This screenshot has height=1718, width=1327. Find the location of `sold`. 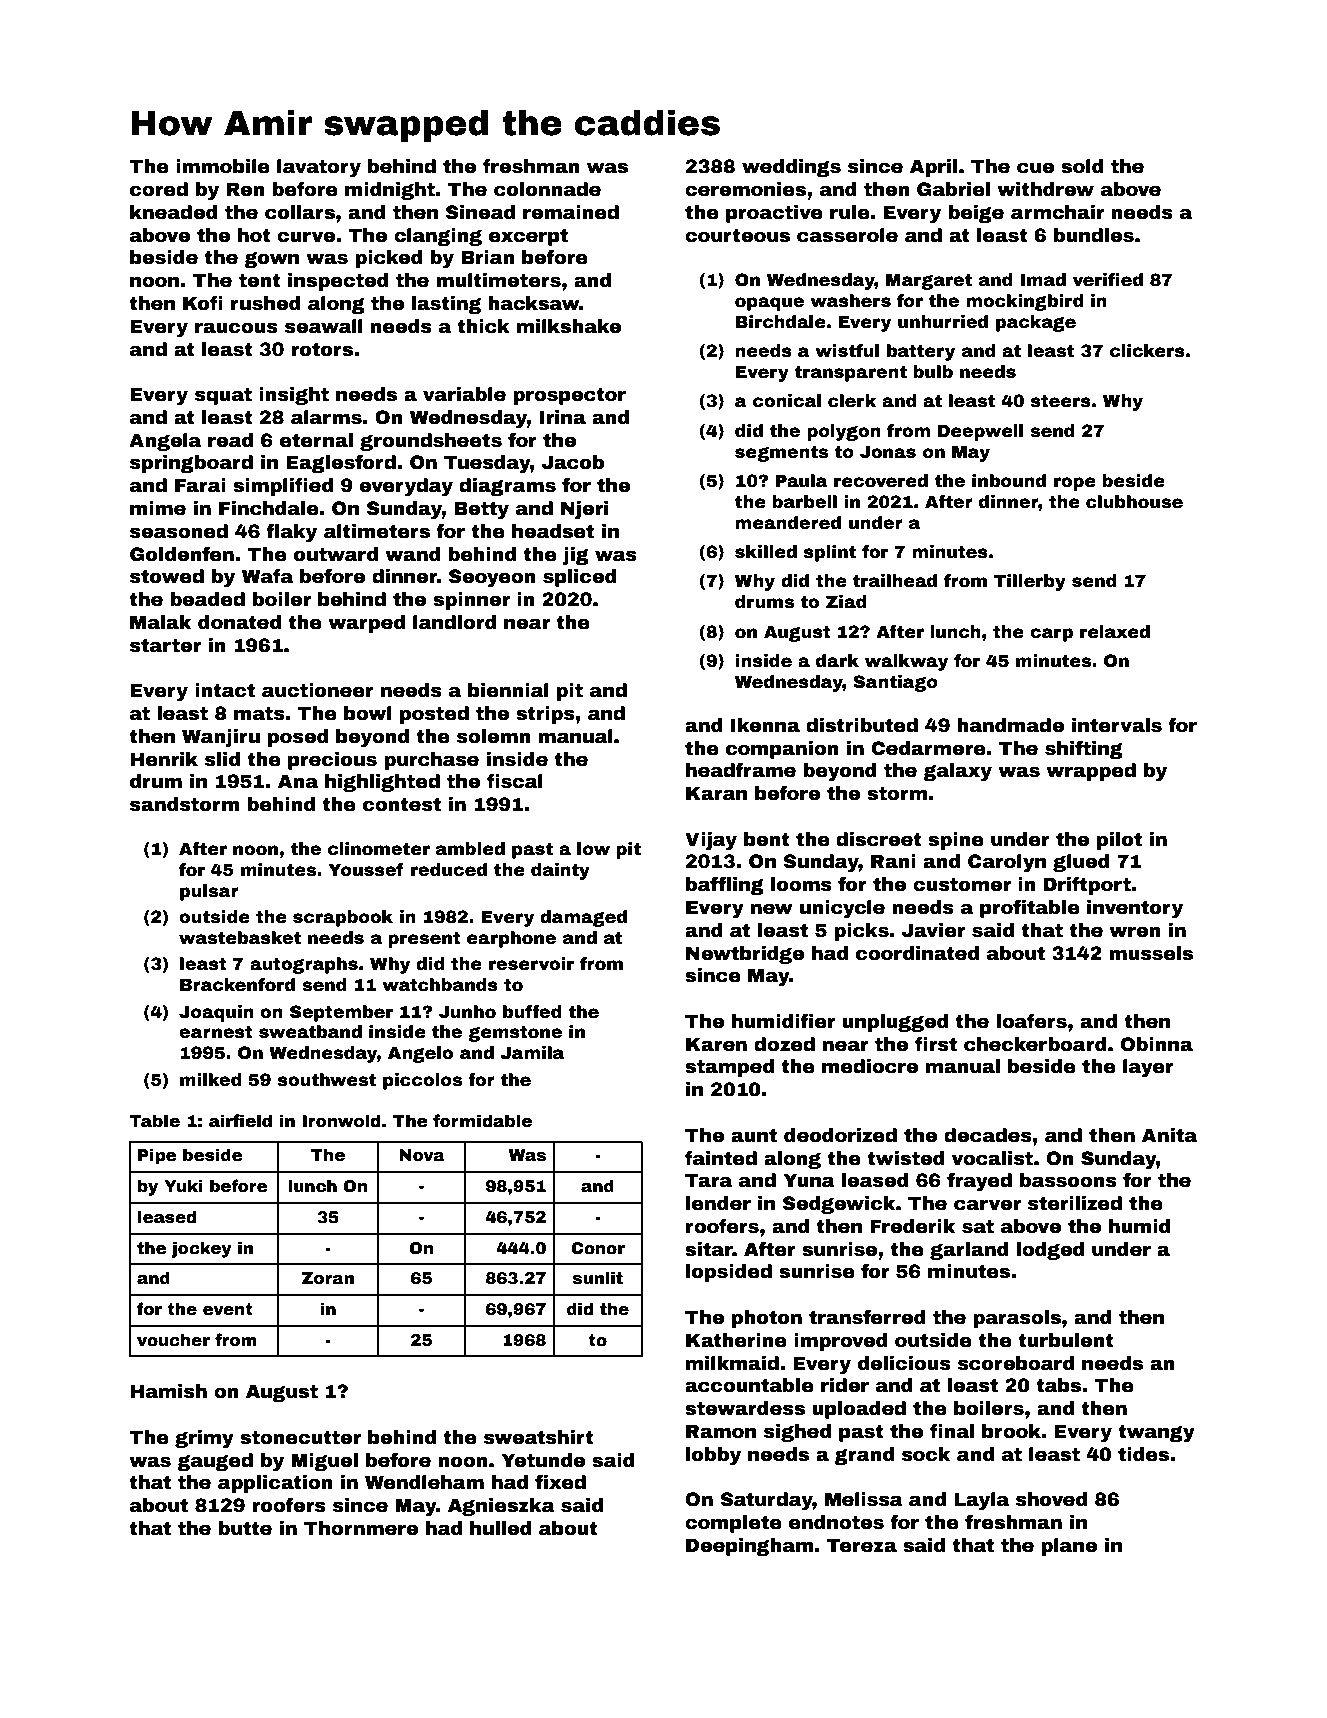

sold is located at coordinates (1082, 166).
